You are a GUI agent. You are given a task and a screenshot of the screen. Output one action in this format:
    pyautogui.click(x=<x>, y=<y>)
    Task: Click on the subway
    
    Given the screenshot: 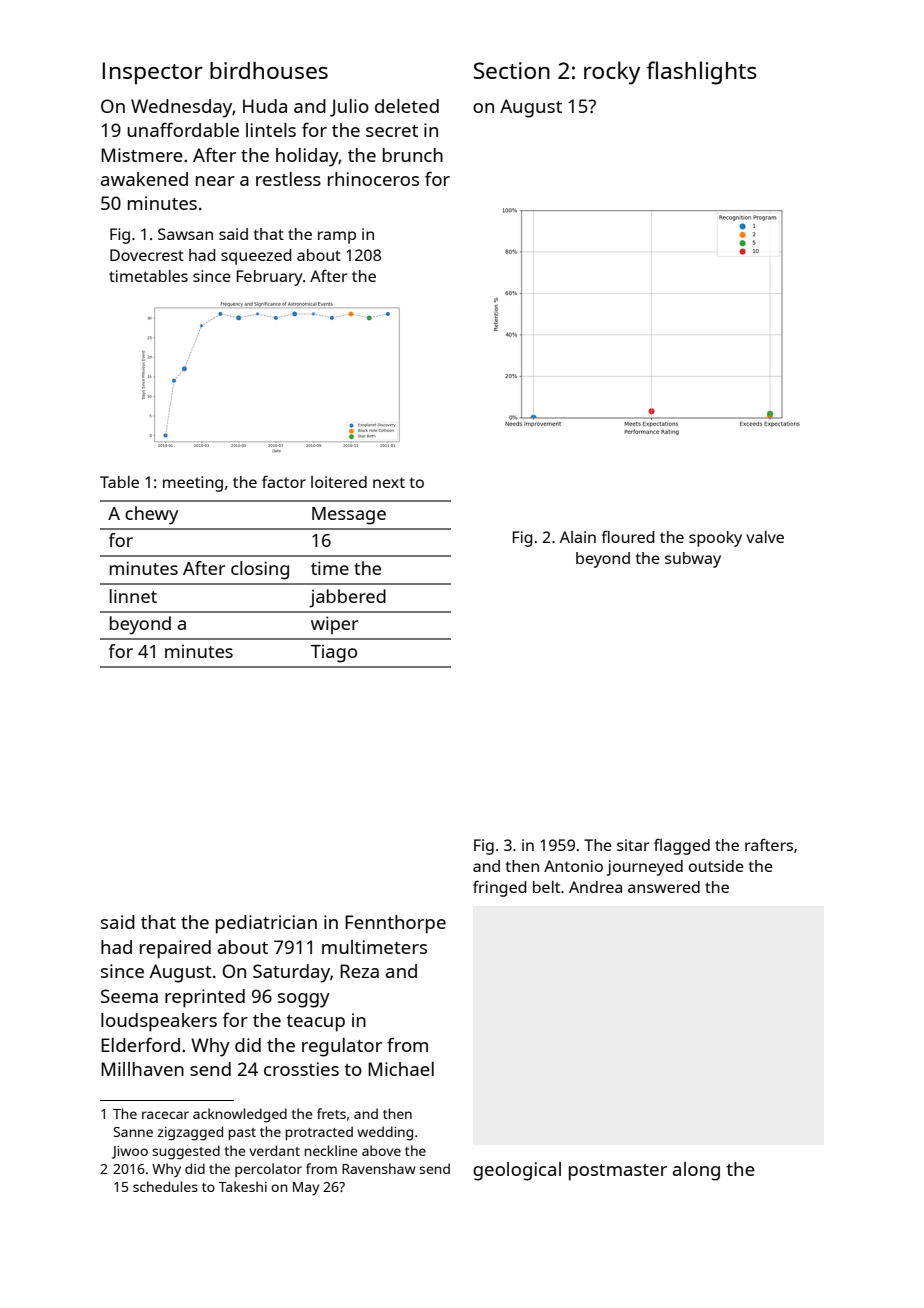 What is the action you would take?
    pyautogui.click(x=693, y=560)
